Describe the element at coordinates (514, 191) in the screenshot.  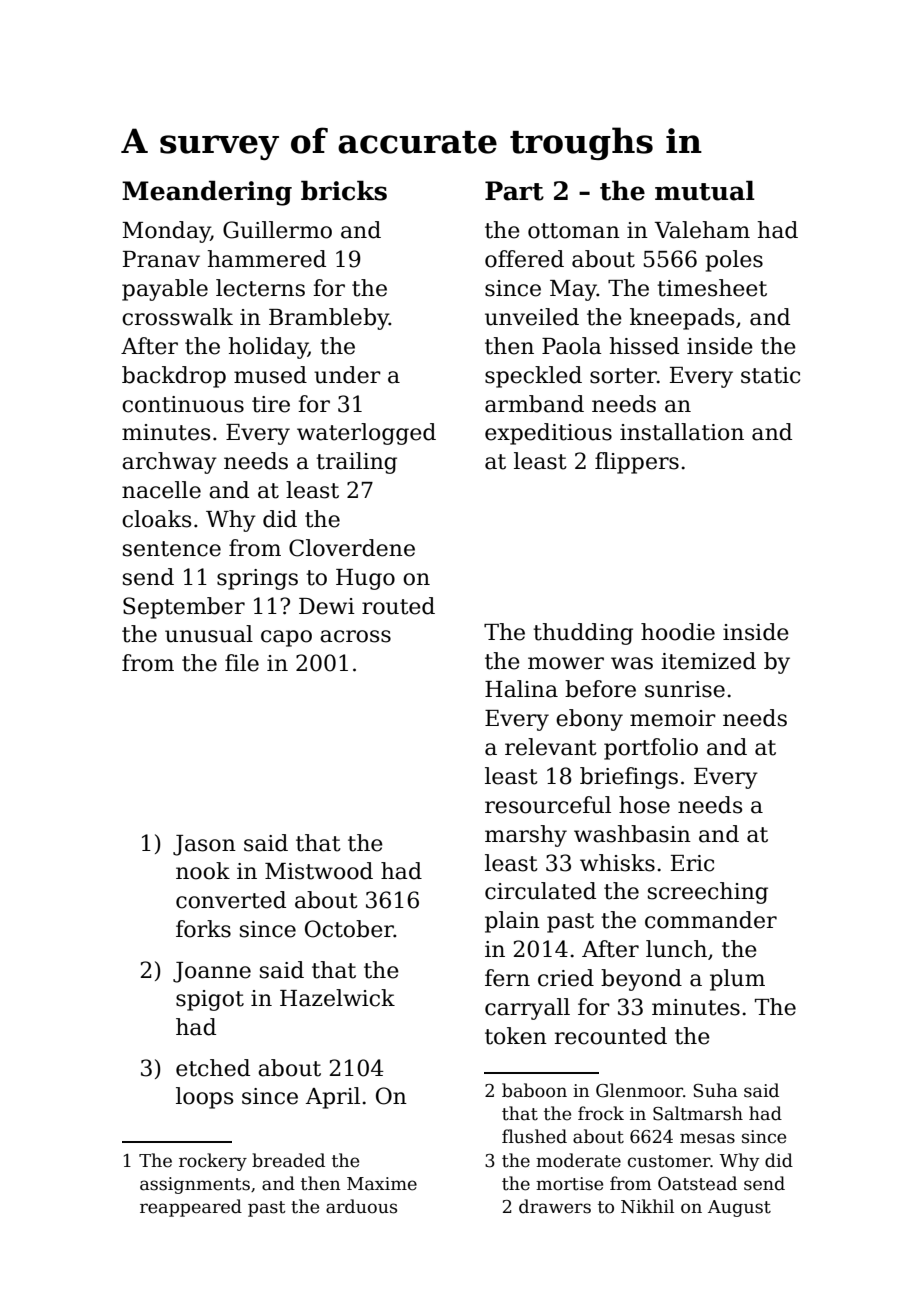
I see `Part` at that location.
